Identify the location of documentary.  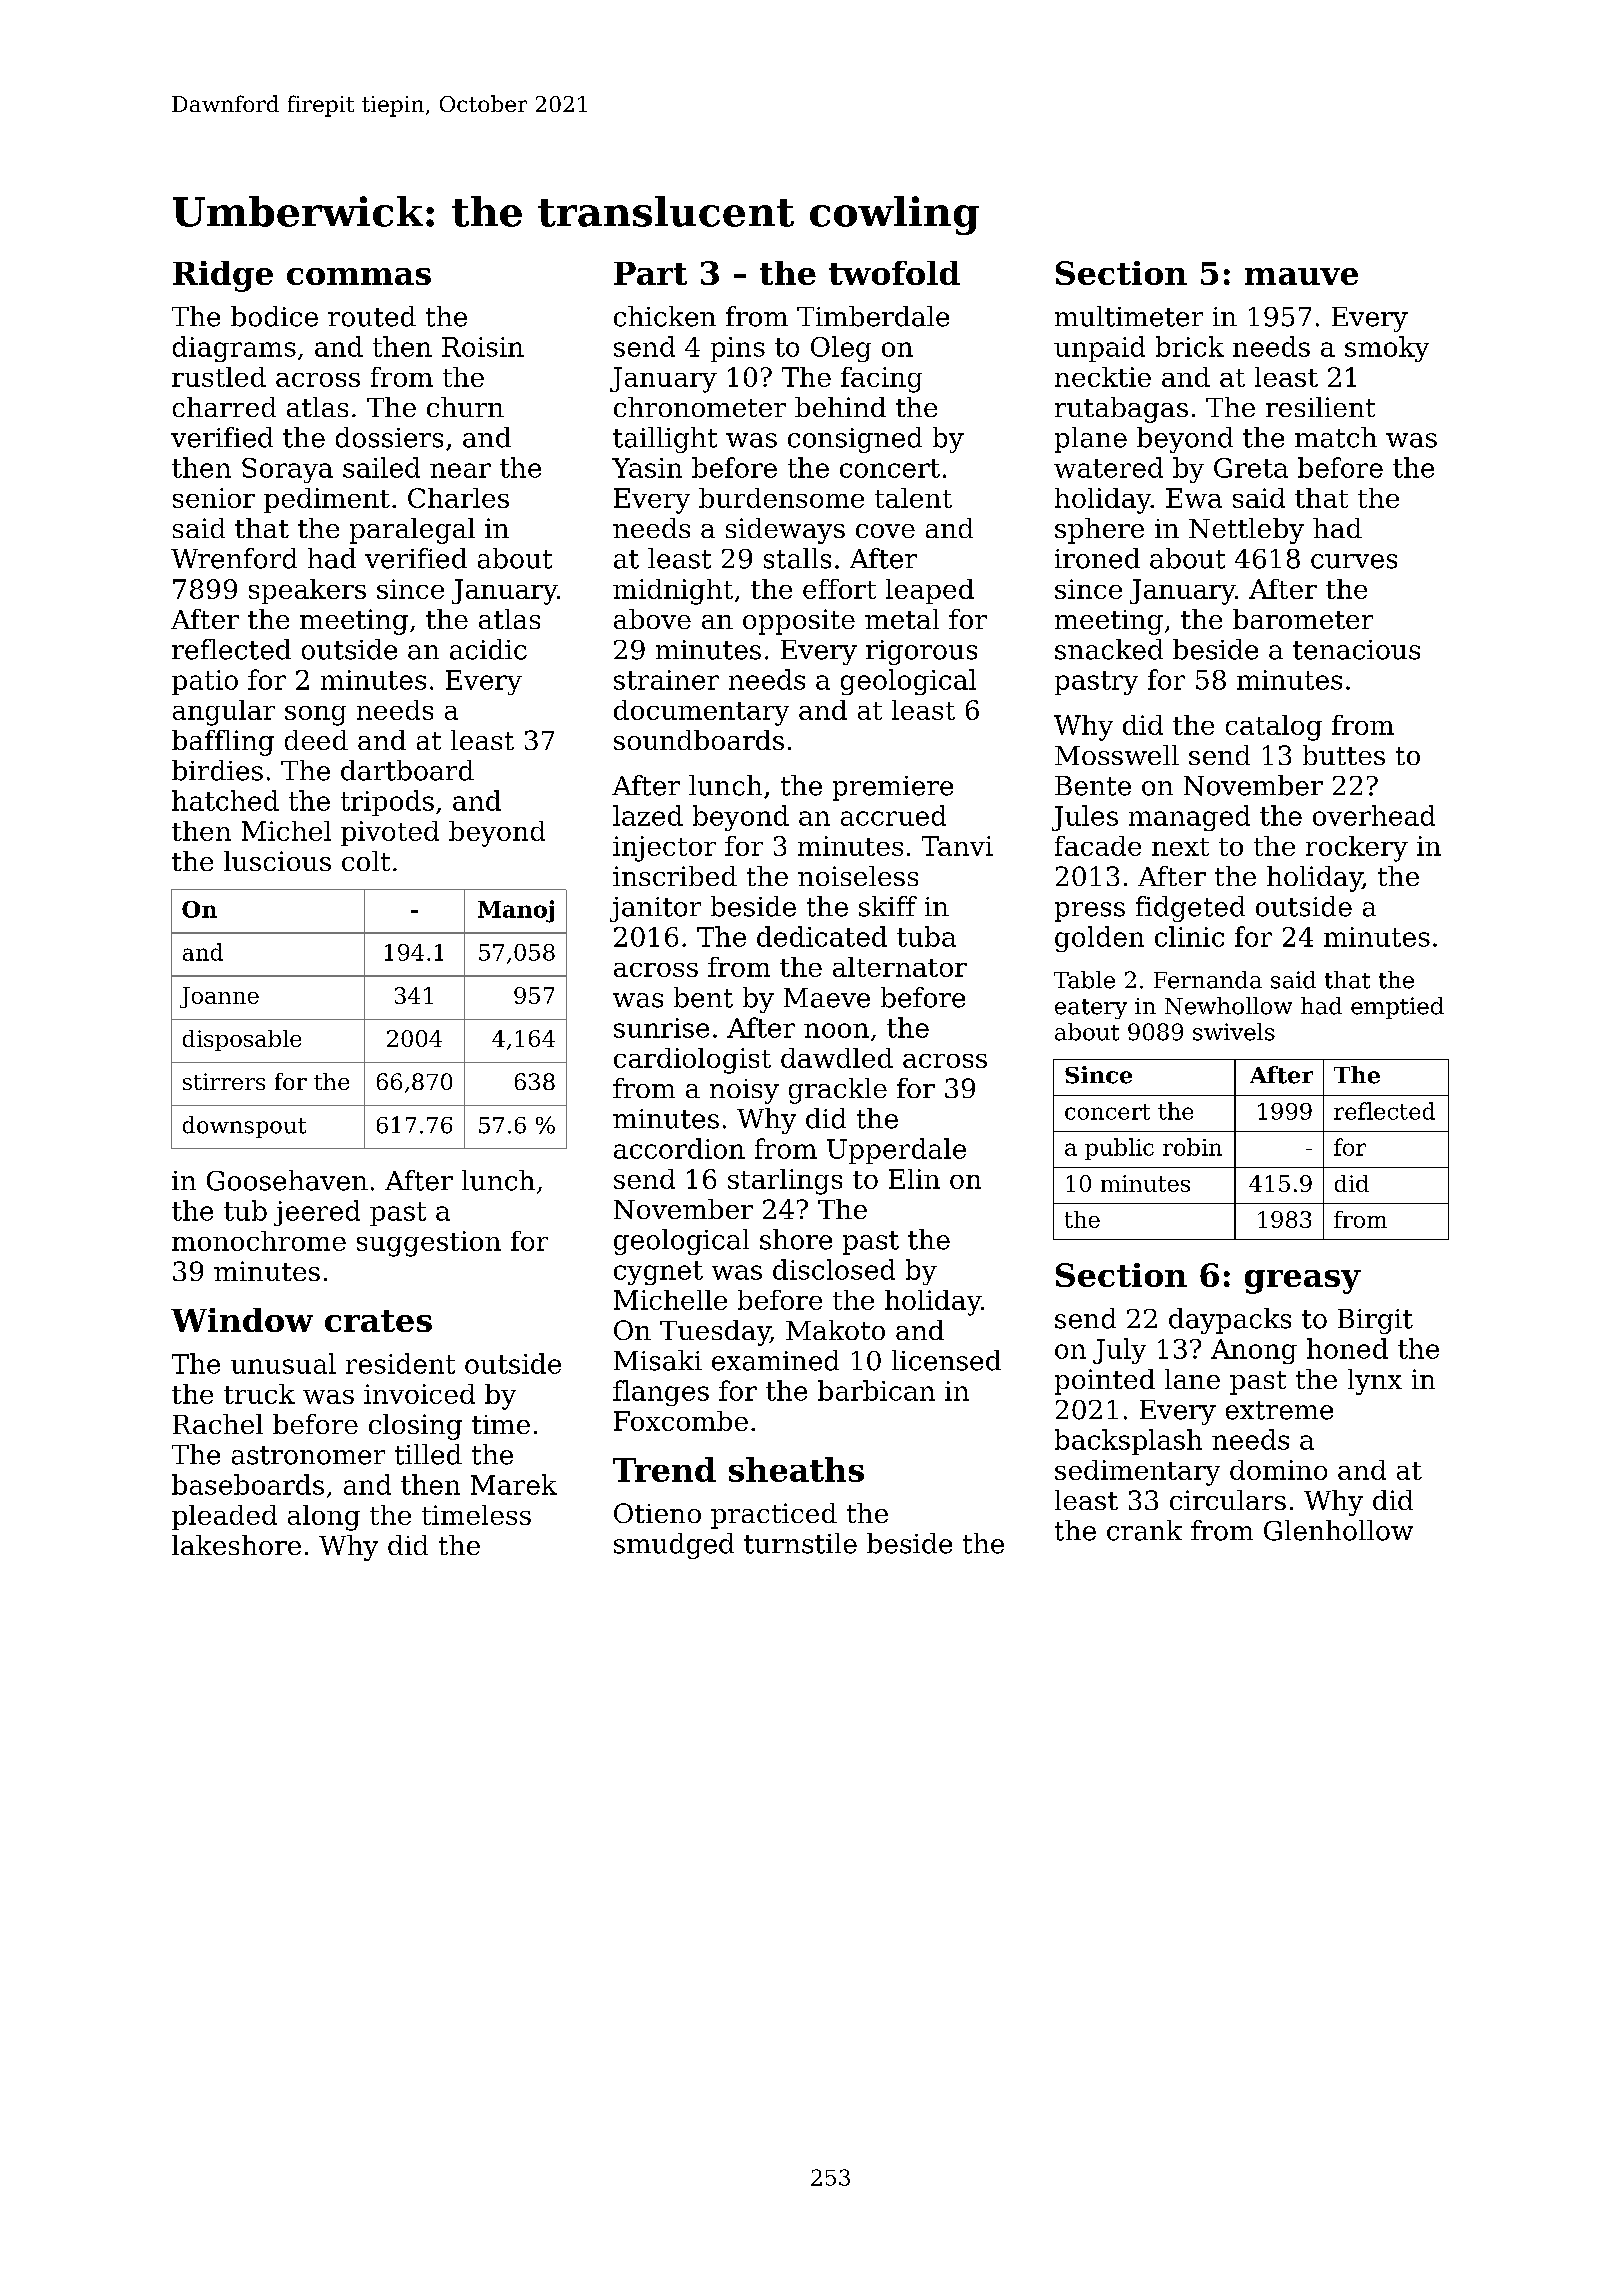
(701, 713).
